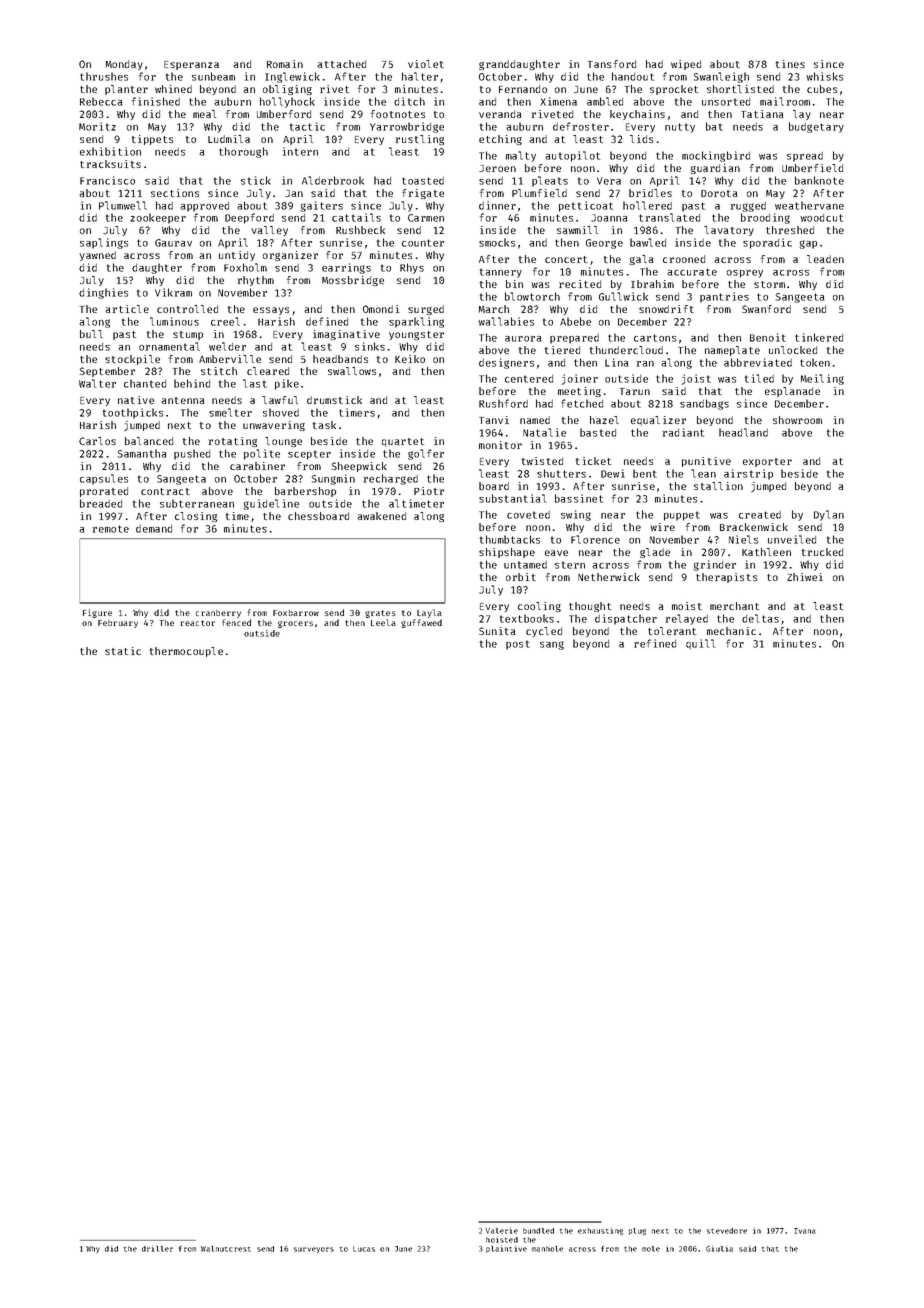 This page has width=924, height=1308. I want to click on bundled, so click(538, 1231).
